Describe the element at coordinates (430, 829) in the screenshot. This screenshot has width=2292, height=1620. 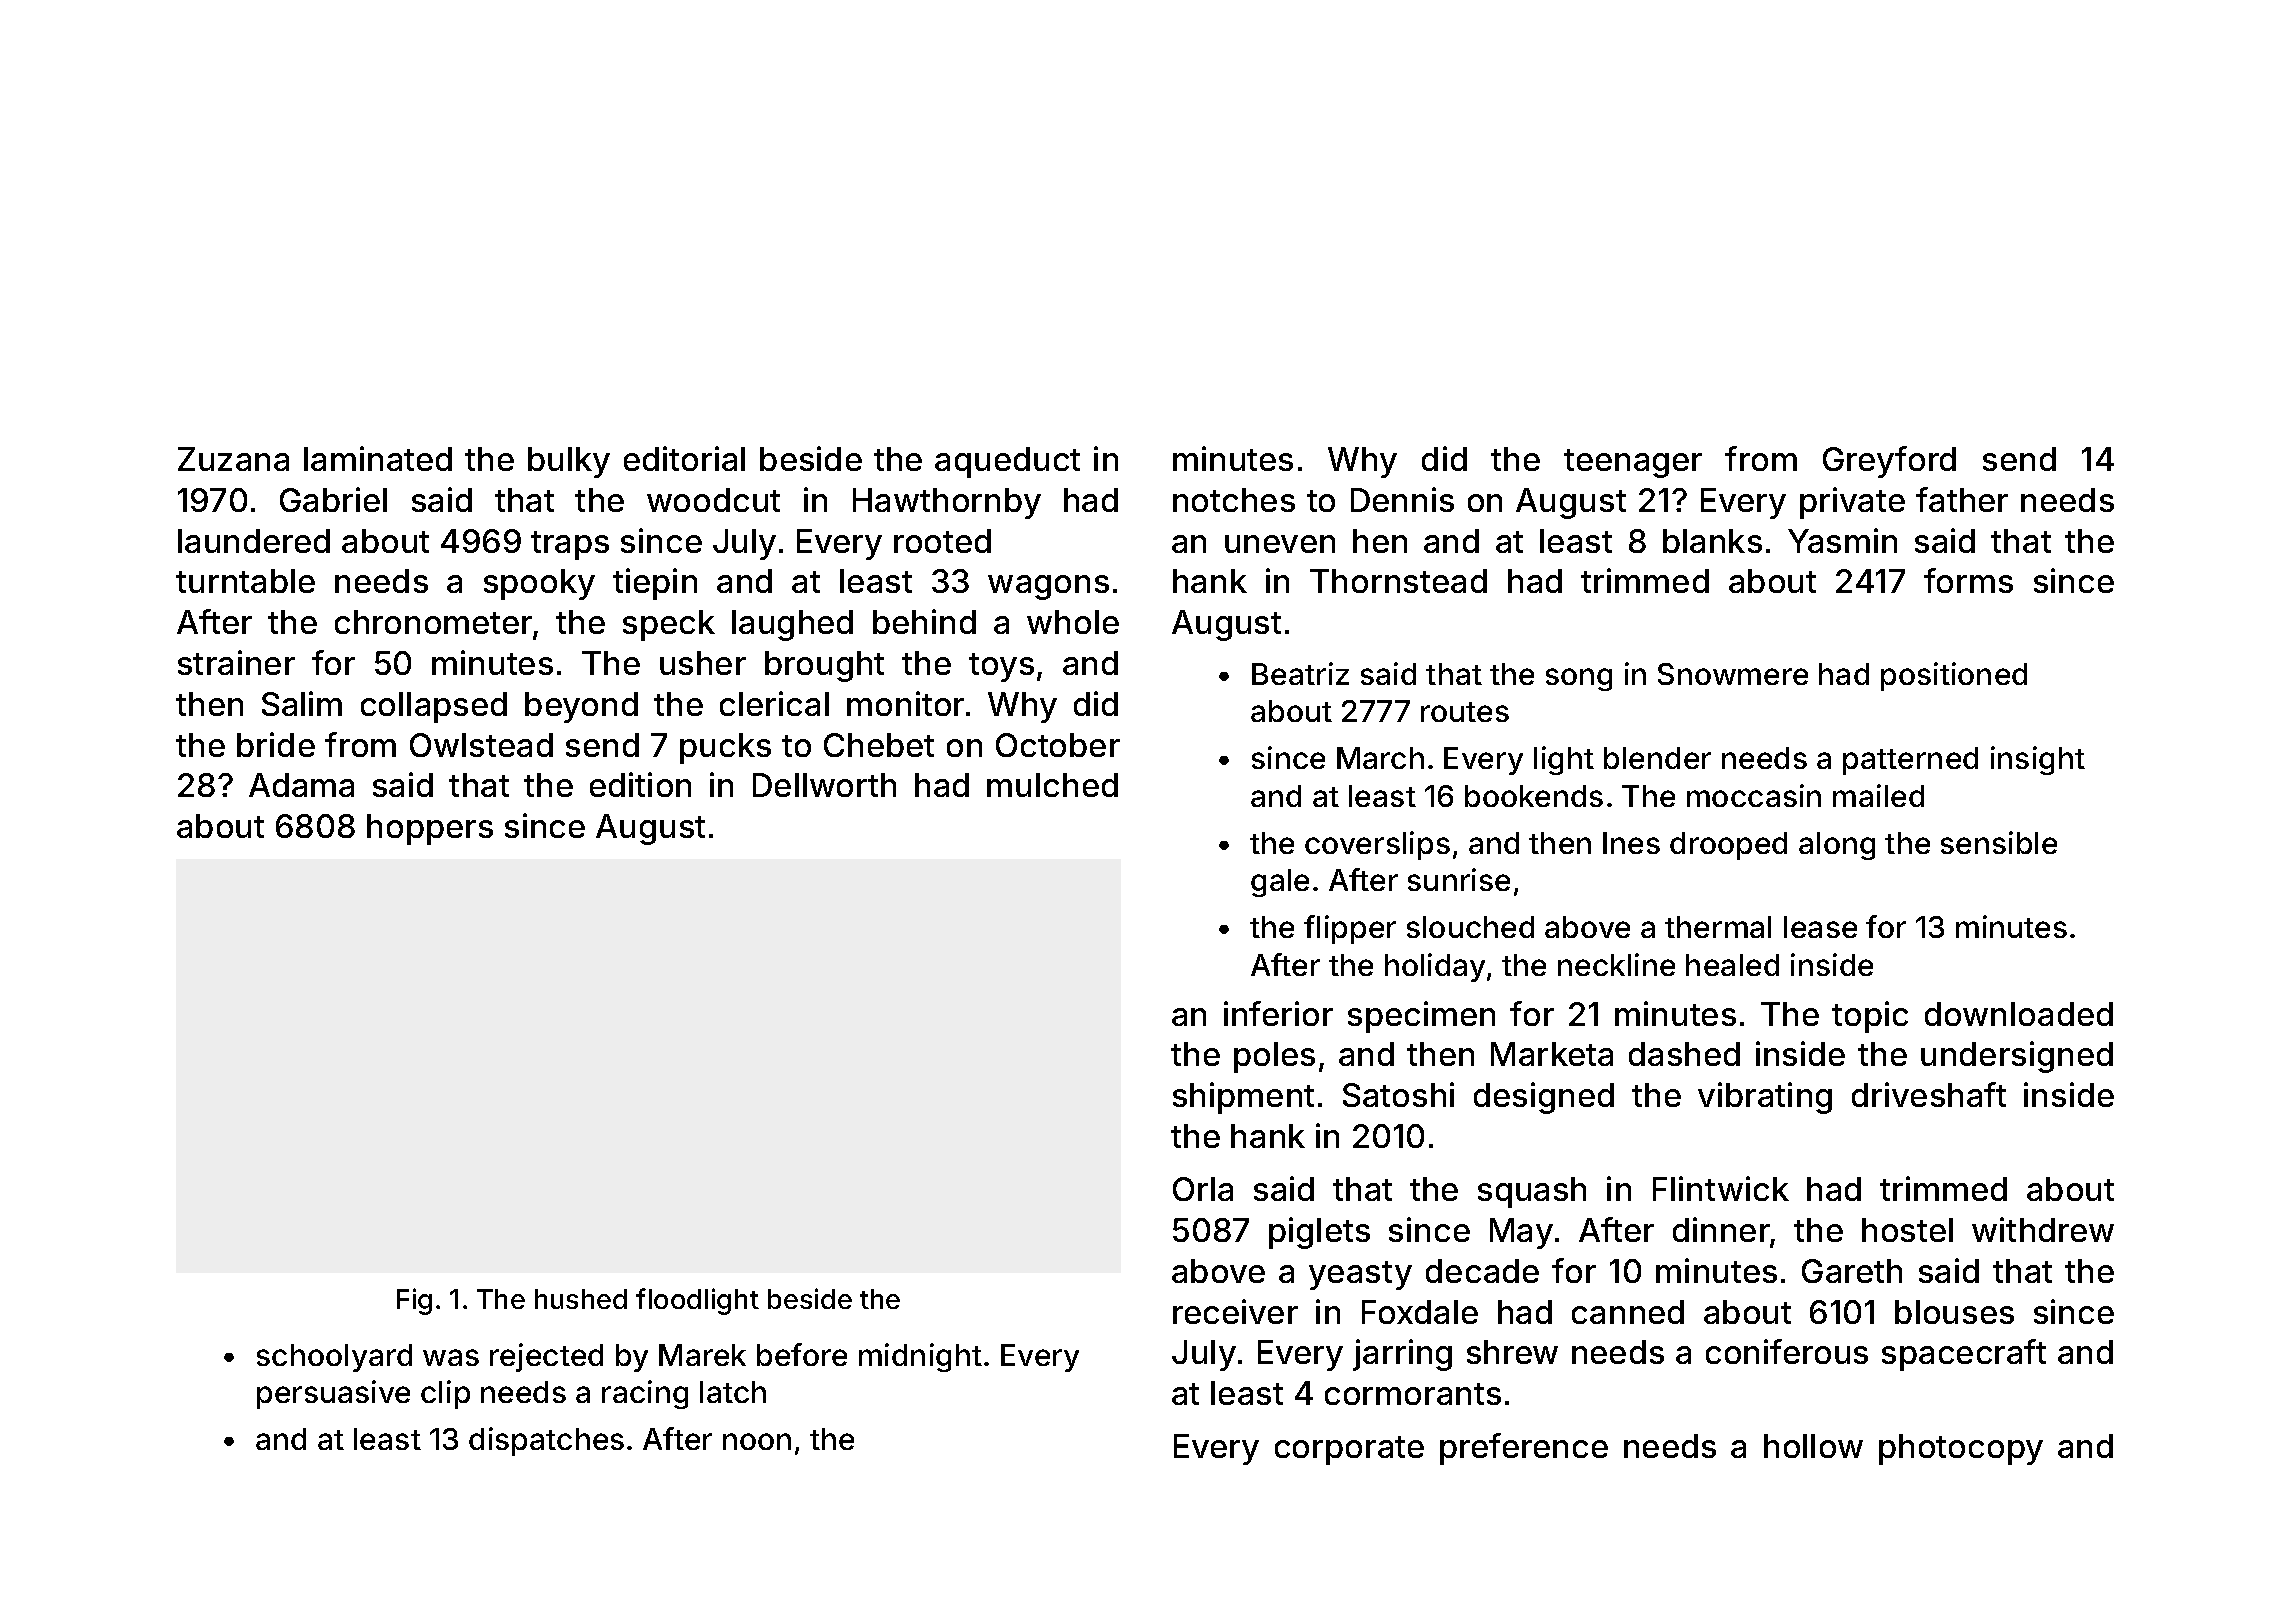
I see `hoppers` at that location.
